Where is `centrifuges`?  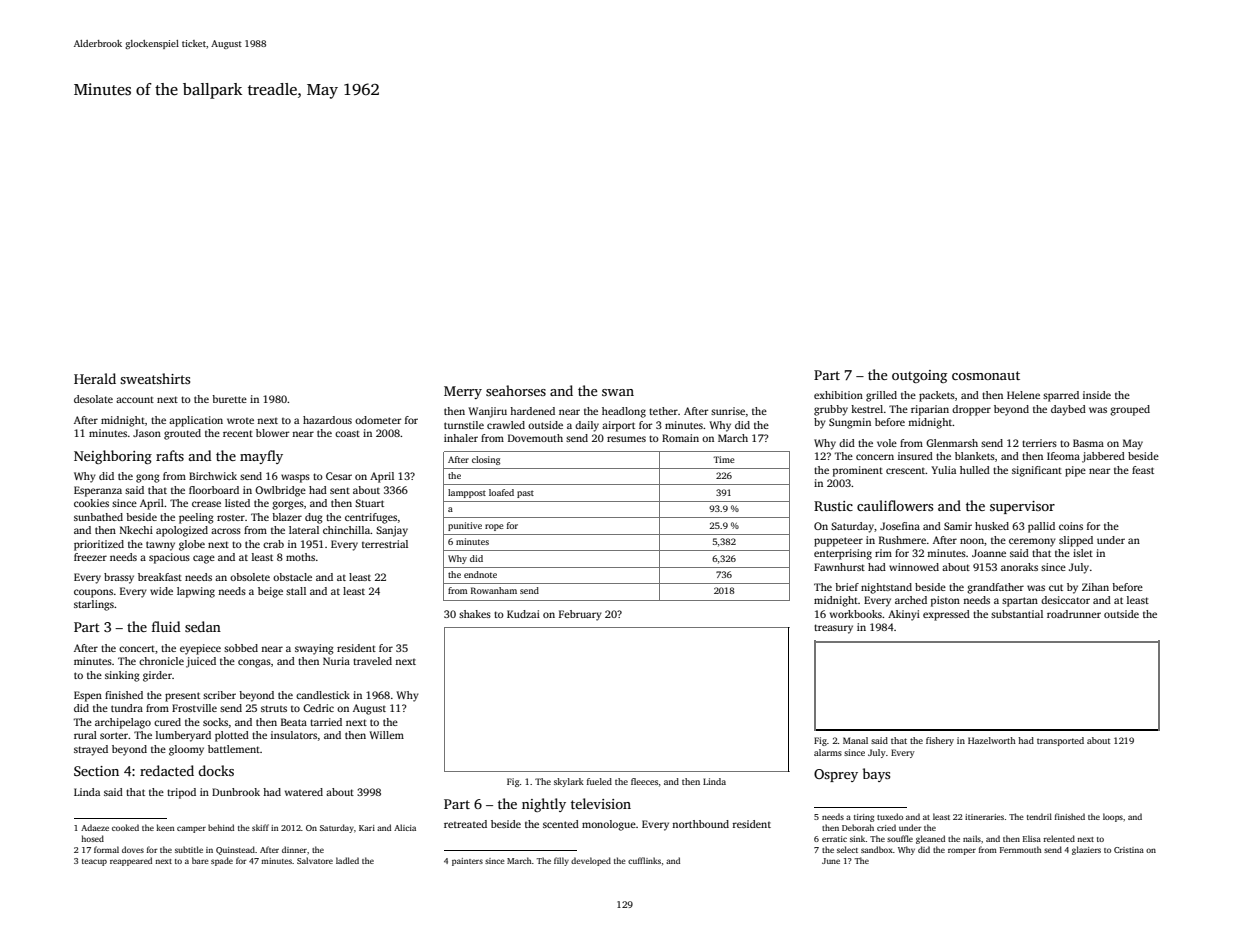 centrifuges is located at coordinates (371, 518).
